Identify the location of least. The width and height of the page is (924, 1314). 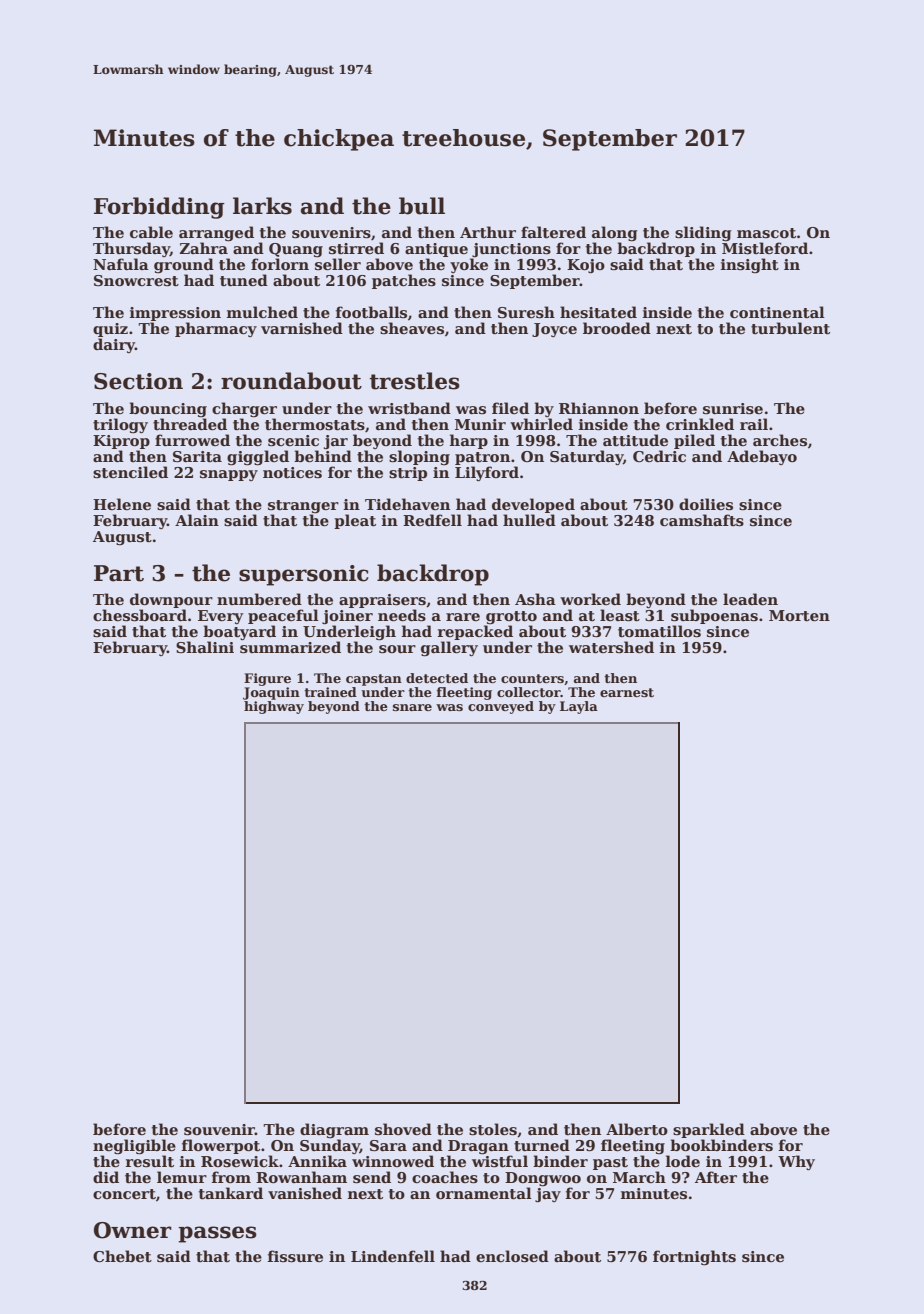
(620, 615).
